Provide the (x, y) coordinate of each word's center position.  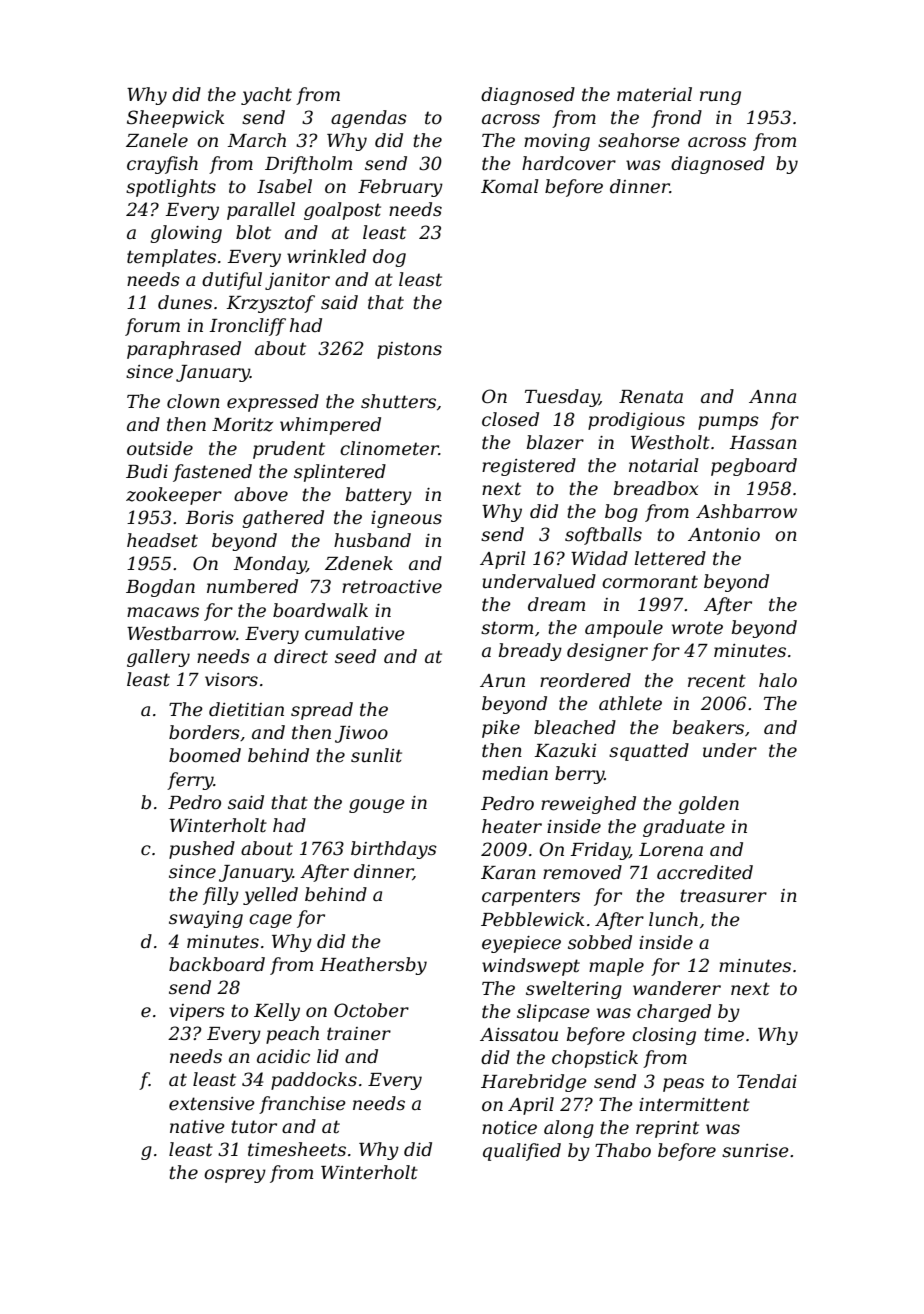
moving (557, 142)
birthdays (394, 850)
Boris (209, 518)
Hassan (763, 443)
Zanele (157, 140)
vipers (197, 1012)
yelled (270, 896)
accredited (705, 872)
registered (529, 467)
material (654, 94)
